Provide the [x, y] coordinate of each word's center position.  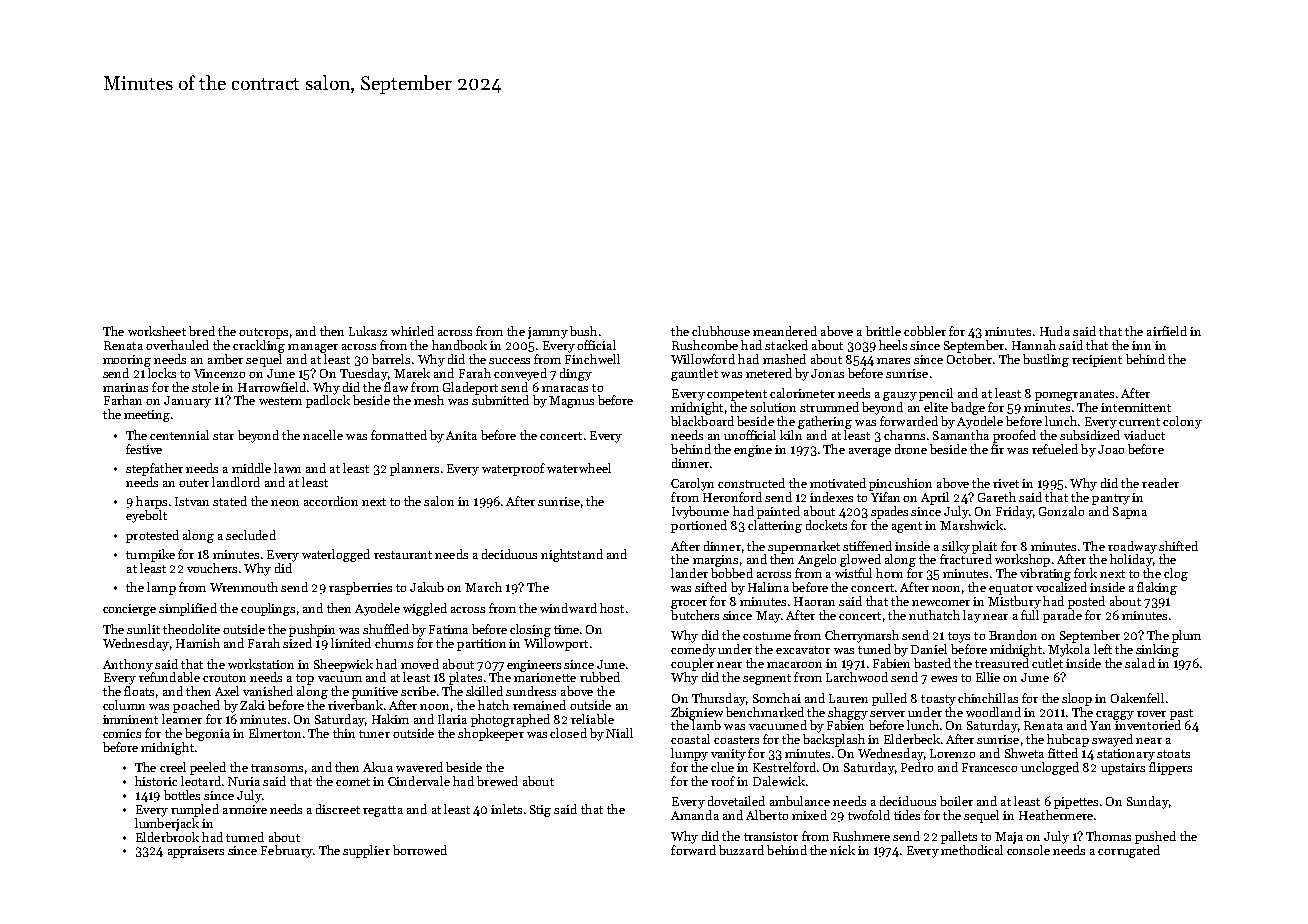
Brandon [1013, 635]
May [768, 617]
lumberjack [167, 824]
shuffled [386, 629]
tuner [374, 734]
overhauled [177, 345]
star [223, 436]
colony [1182, 422]
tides [907, 815]
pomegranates [1074, 395]
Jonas [827, 373]
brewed [497, 781]
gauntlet [694, 374]
